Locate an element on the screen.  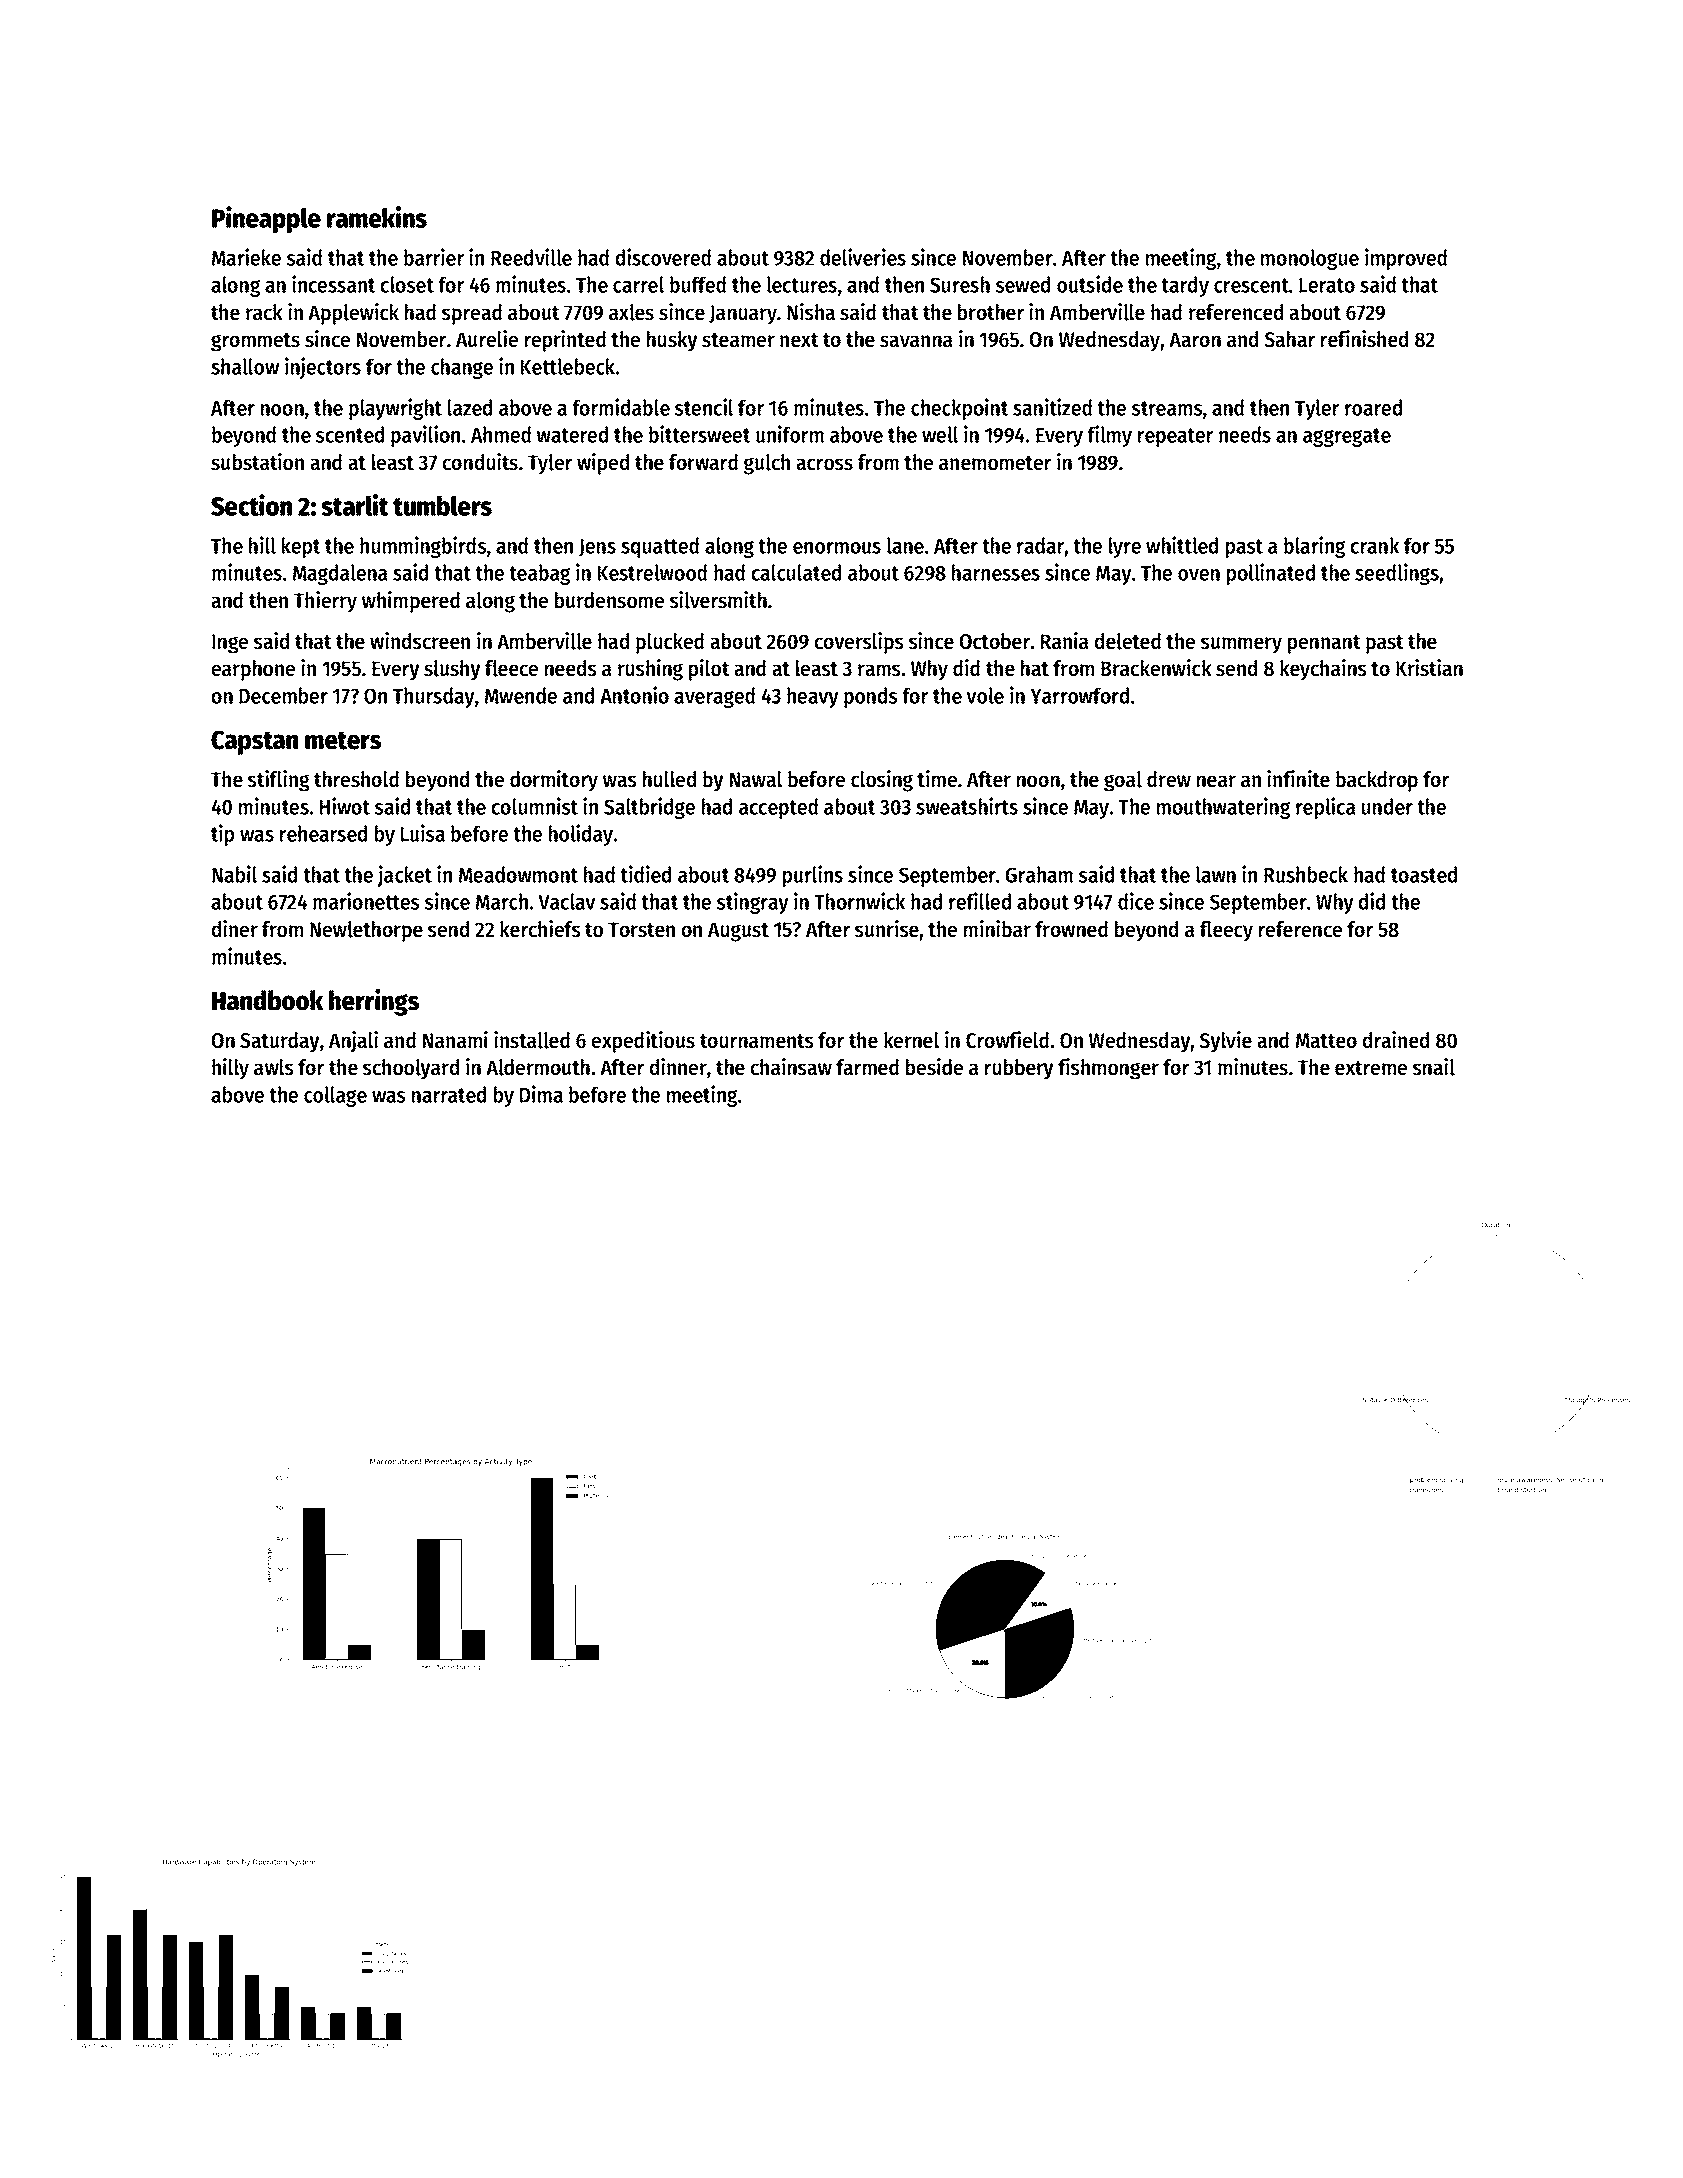
Suresh is located at coordinates (960, 284).
